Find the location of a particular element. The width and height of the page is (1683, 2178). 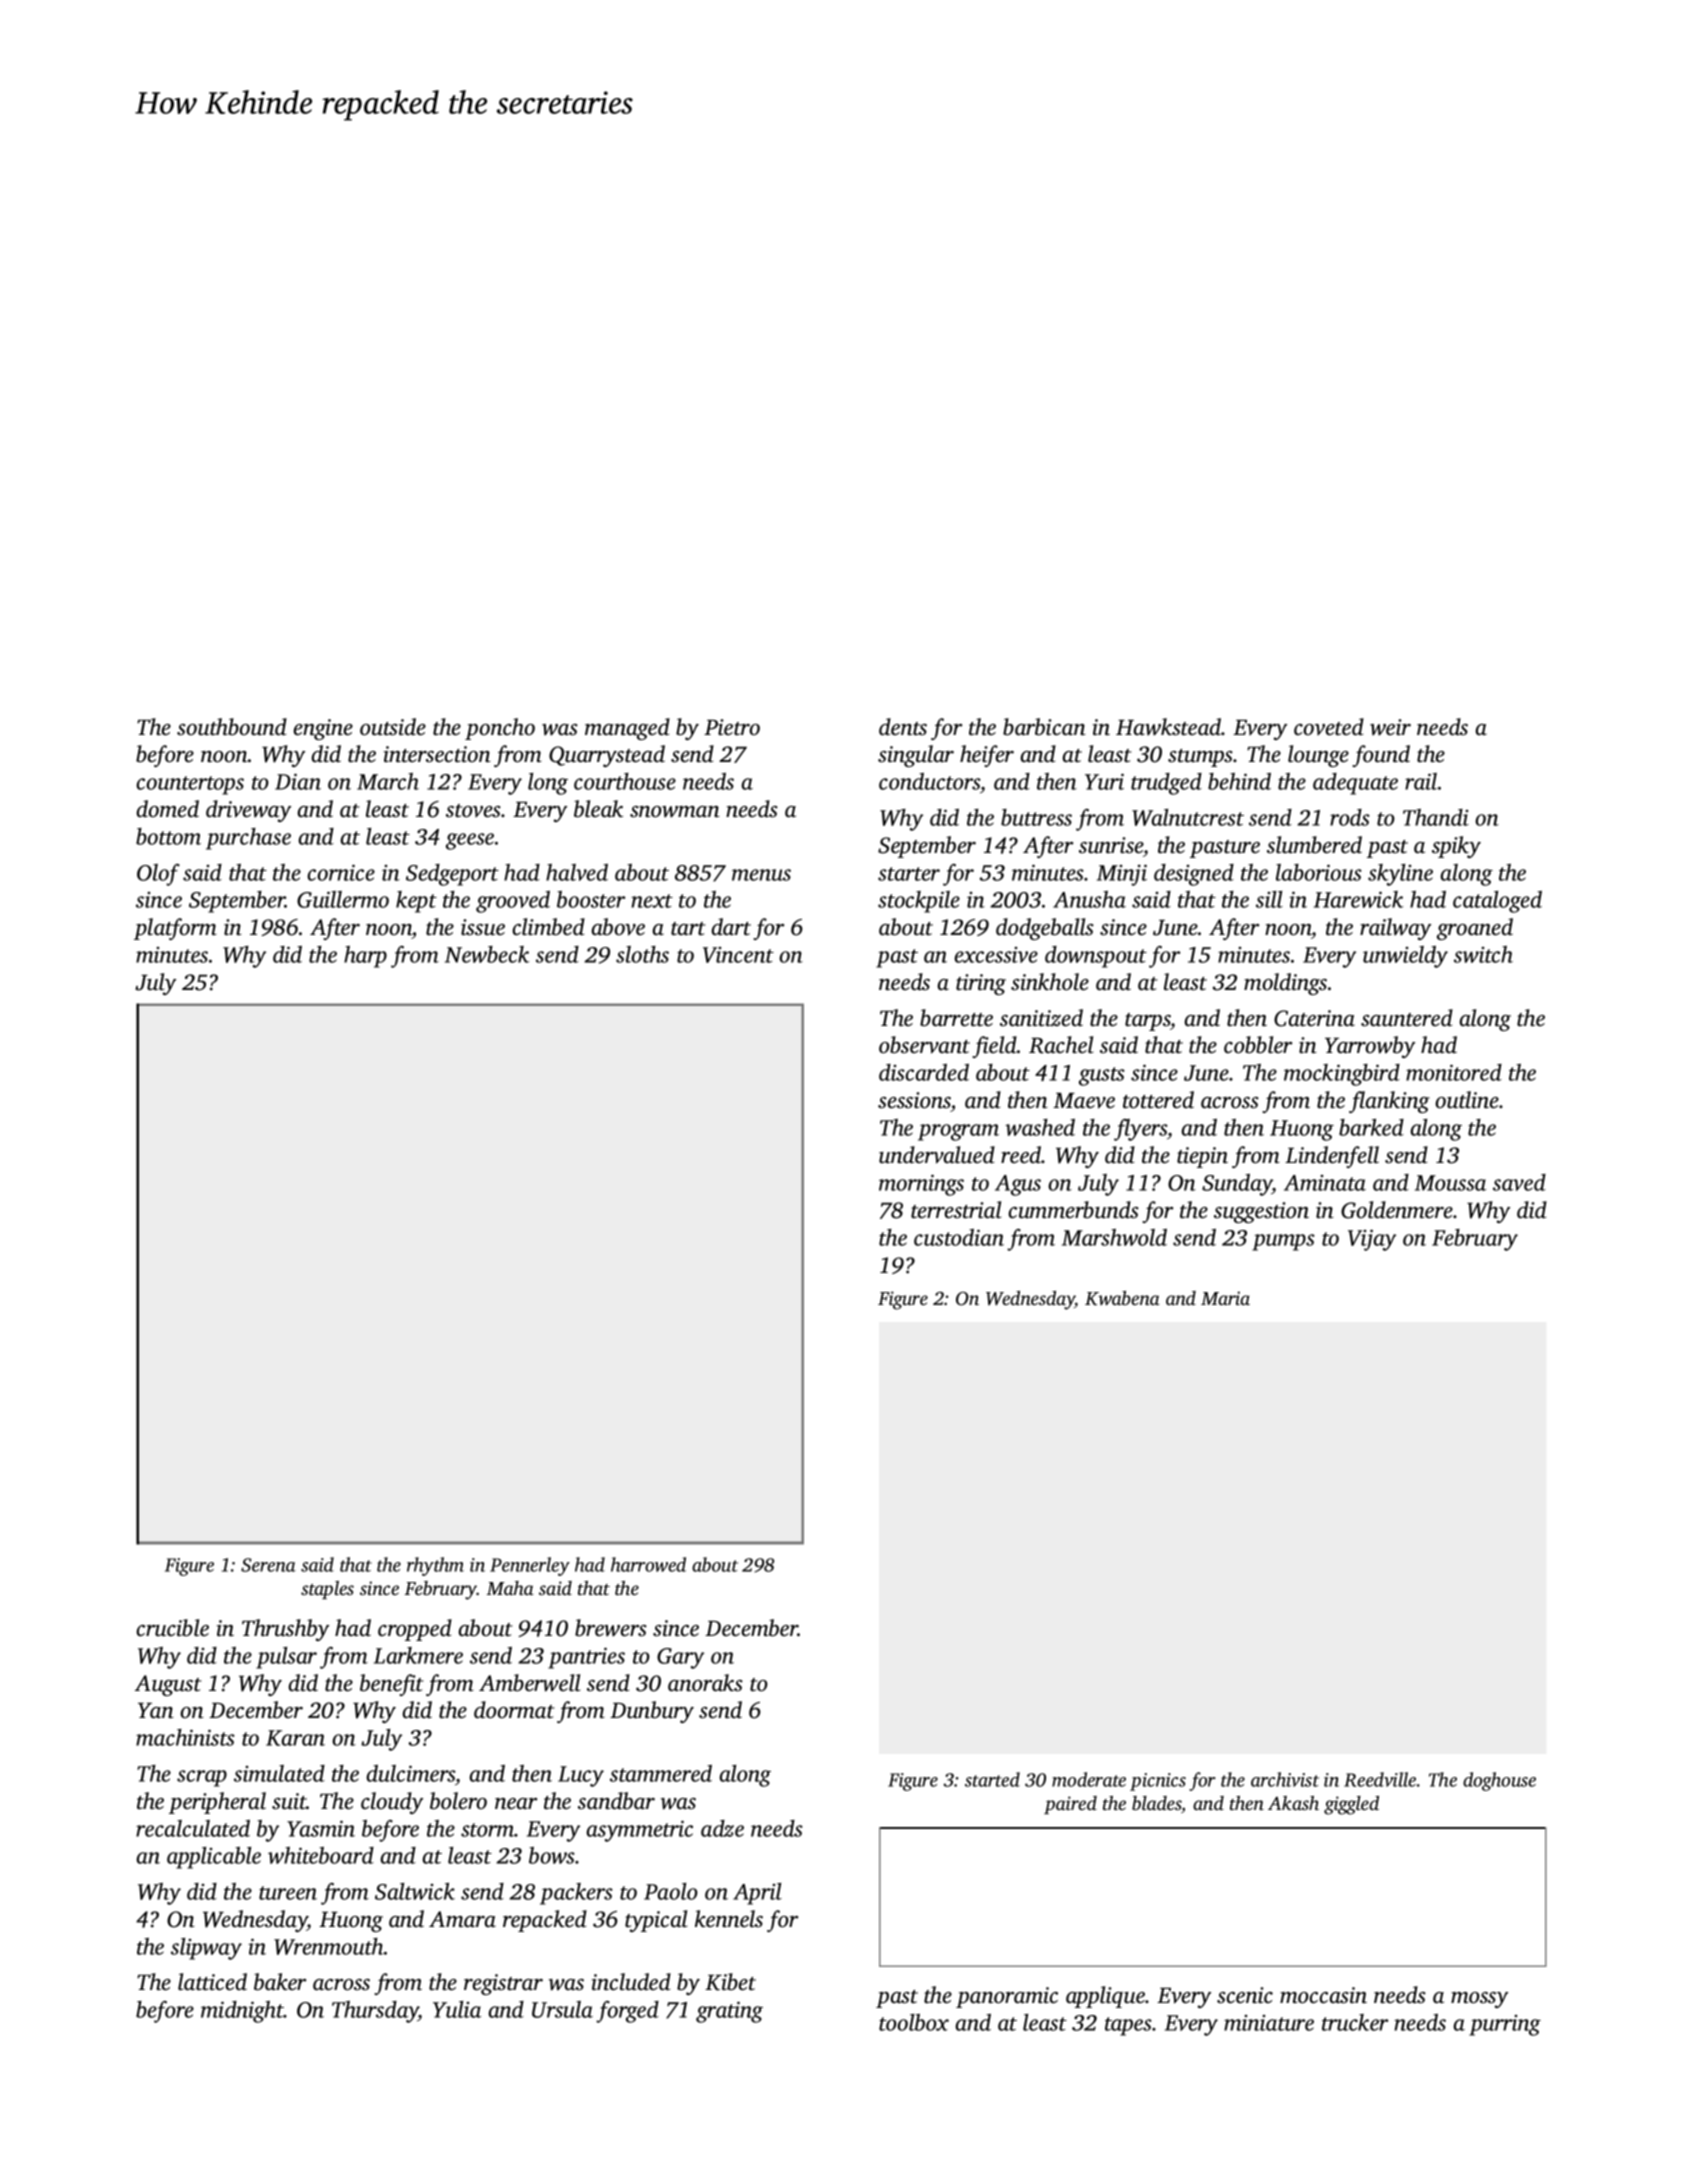

Maria is located at coordinates (1225, 1298).
